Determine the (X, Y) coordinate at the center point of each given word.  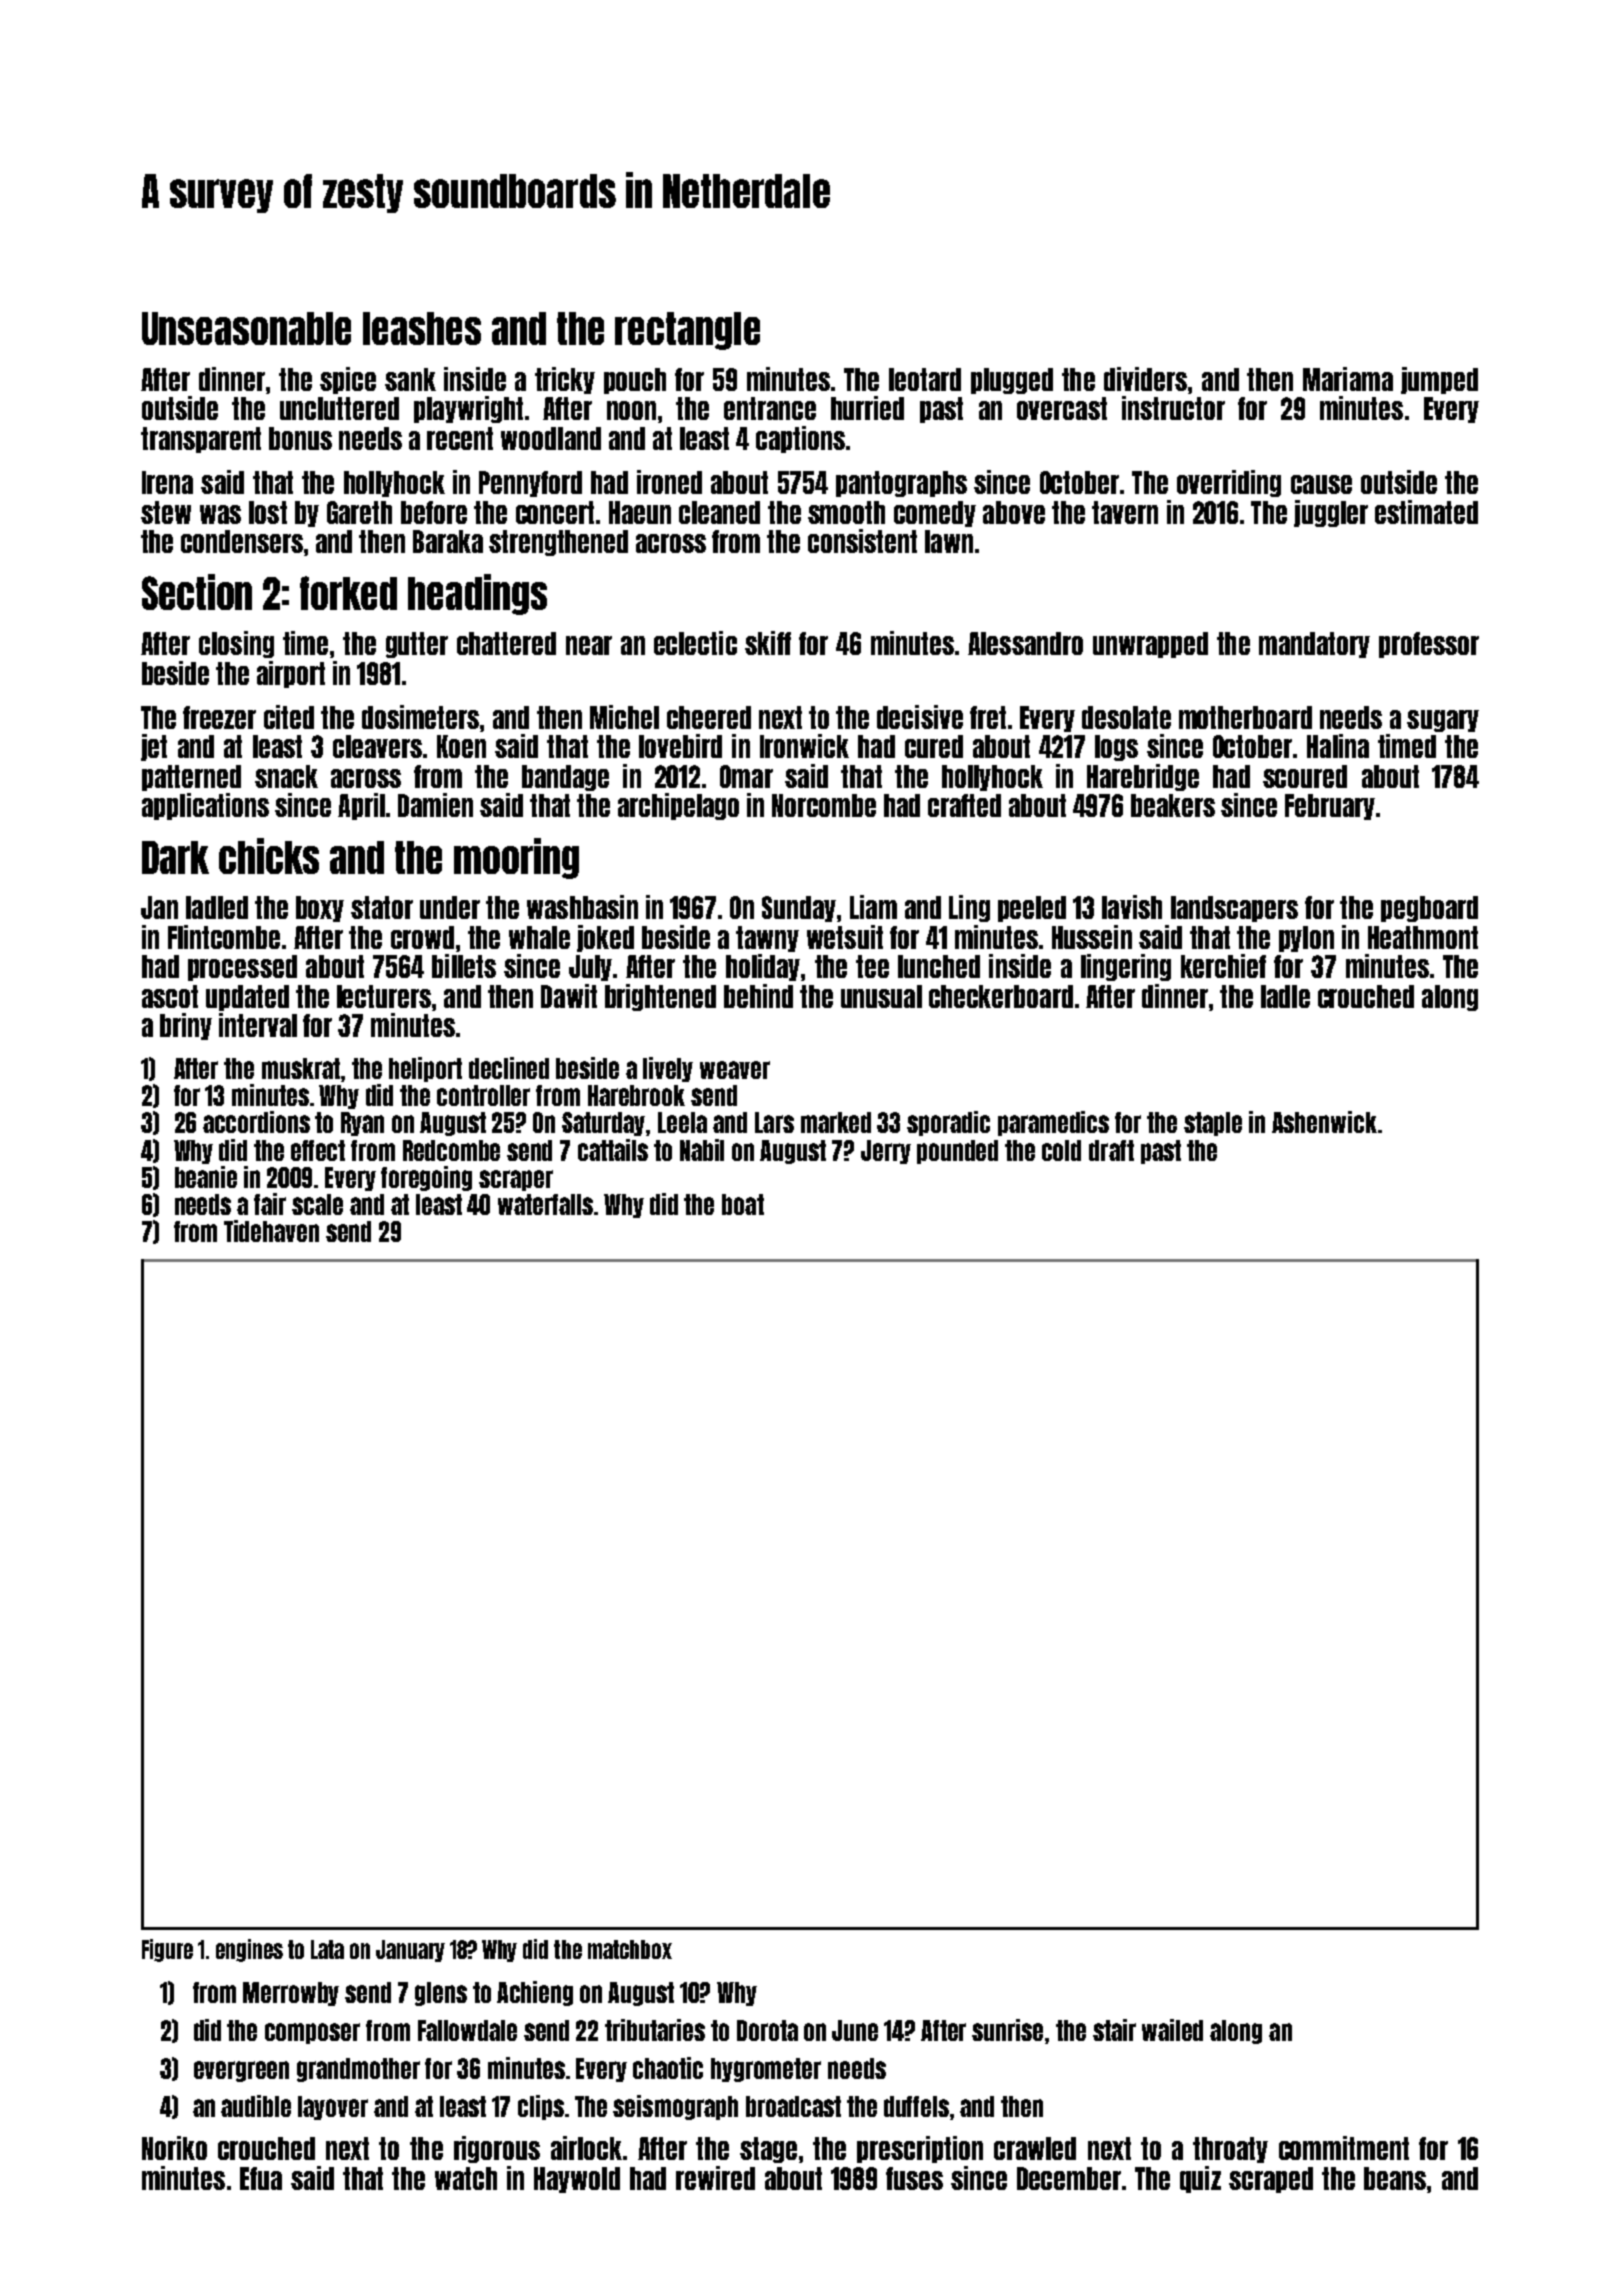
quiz (1200, 2179)
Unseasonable (246, 328)
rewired (715, 2178)
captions (800, 439)
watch (466, 2178)
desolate (1126, 717)
